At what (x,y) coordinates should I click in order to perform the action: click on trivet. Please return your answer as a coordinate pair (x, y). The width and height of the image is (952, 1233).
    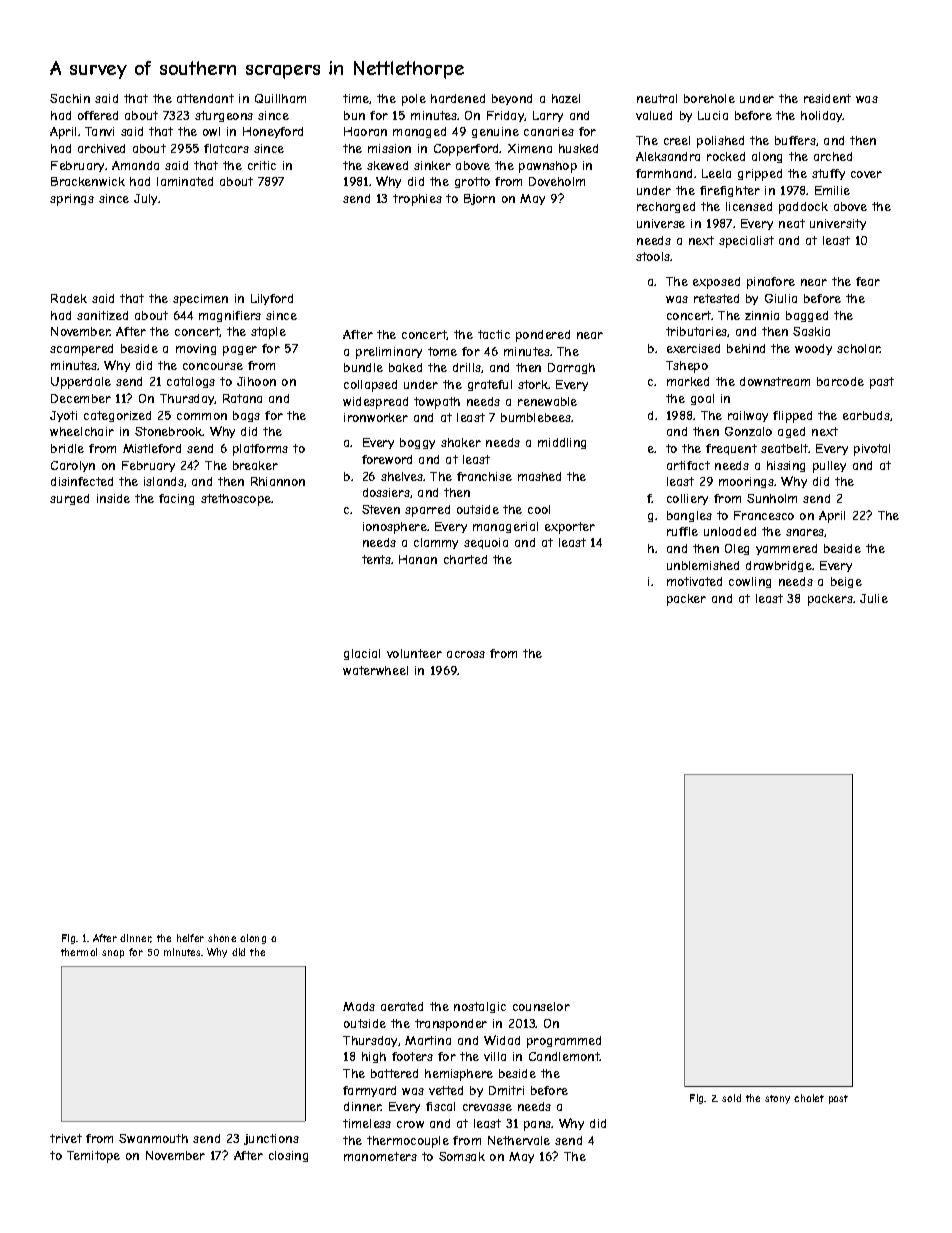
    Looking at the image, I should click on (66, 1138).
